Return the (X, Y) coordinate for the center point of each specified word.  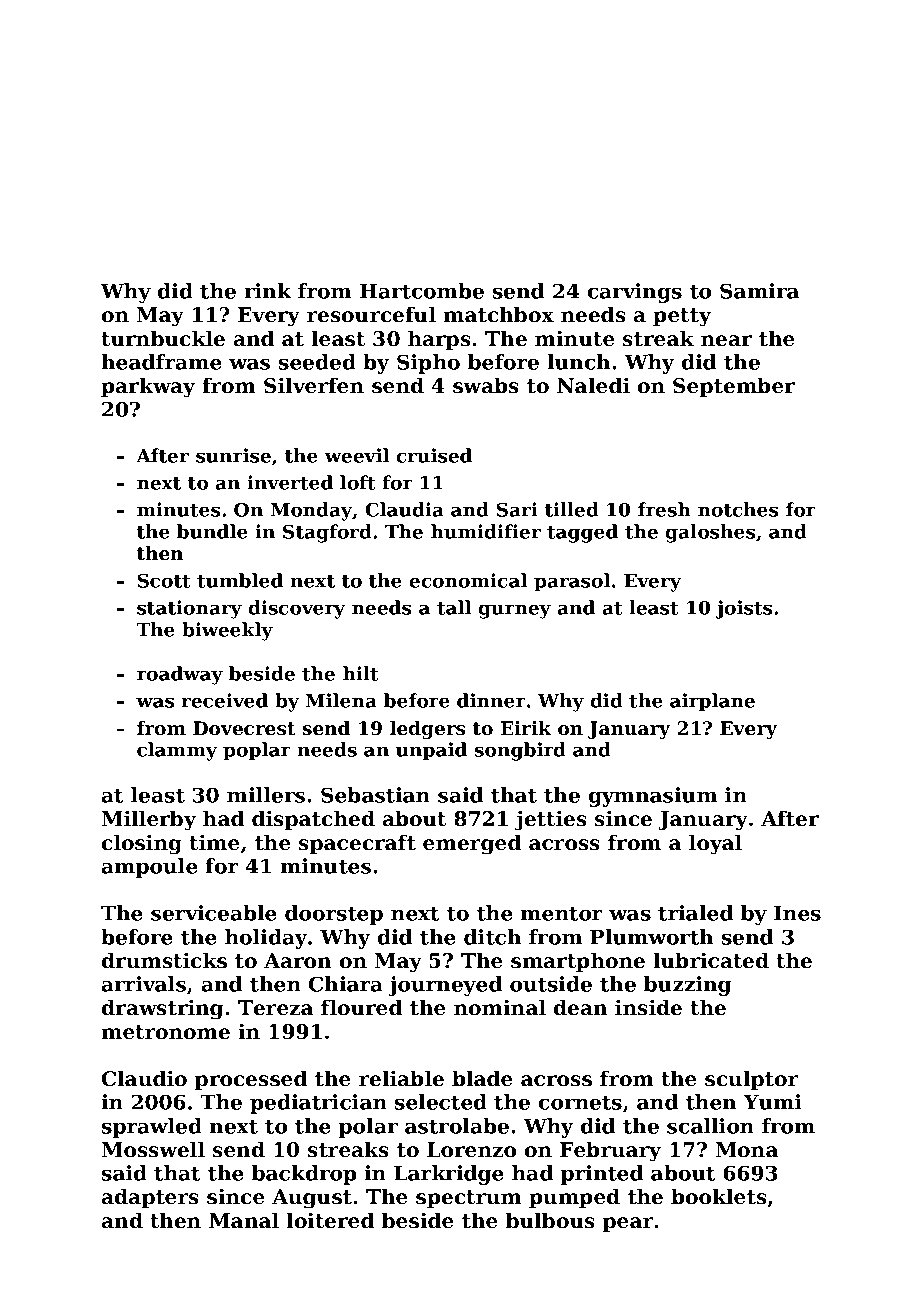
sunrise (233, 455)
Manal (244, 1220)
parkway (148, 387)
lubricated (711, 960)
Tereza (275, 1008)
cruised (434, 455)
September (734, 387)
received (224, 700)
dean (580, 1007)
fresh (664, 509)
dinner (491, 700)
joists (744, 609)
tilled (572, 509)
